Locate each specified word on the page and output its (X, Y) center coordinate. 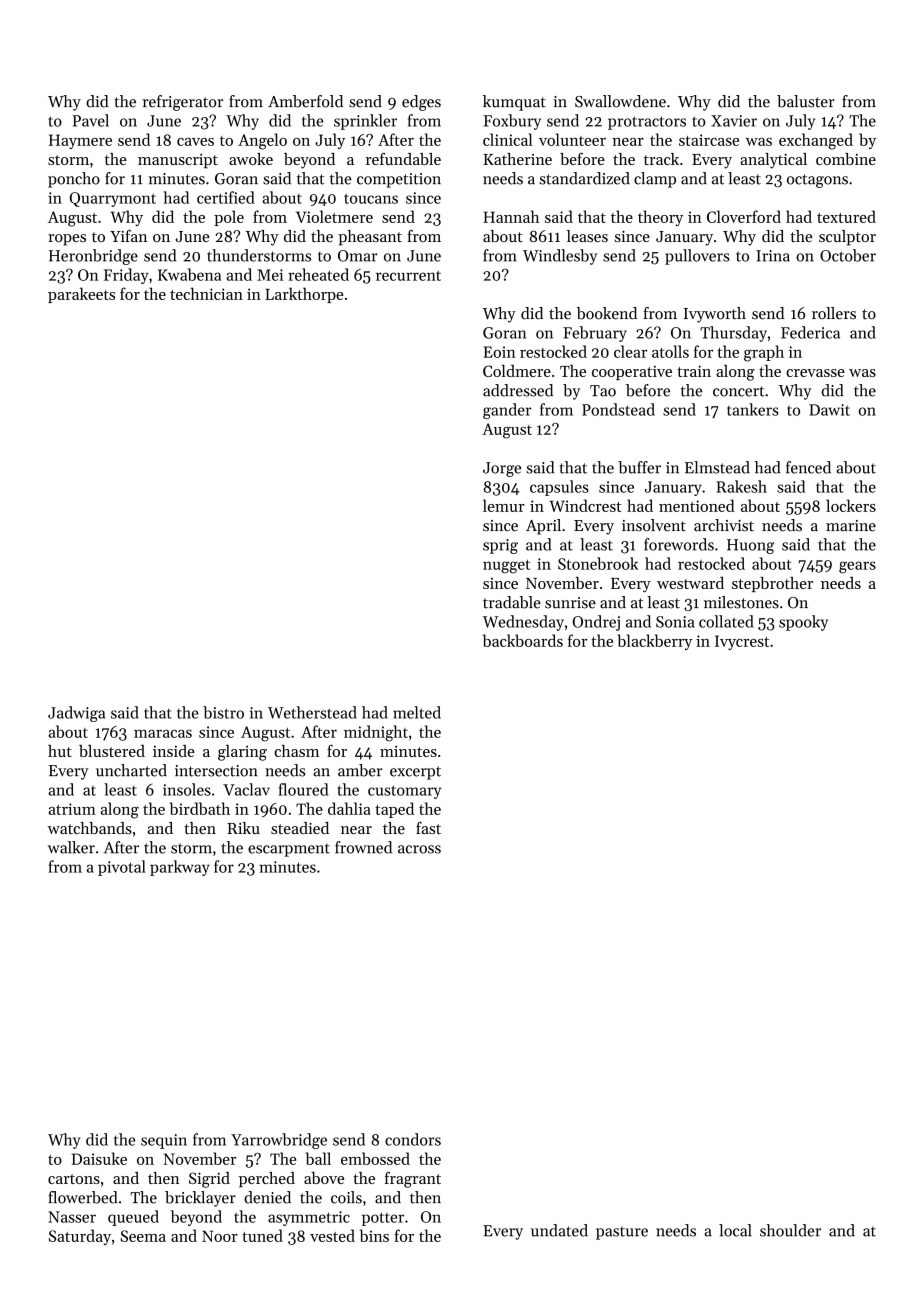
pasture (622, 1233)
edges (421, 103)
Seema (143, 1236)
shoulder (790, 1230)
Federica (810, 332)
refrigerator (183, 103)
